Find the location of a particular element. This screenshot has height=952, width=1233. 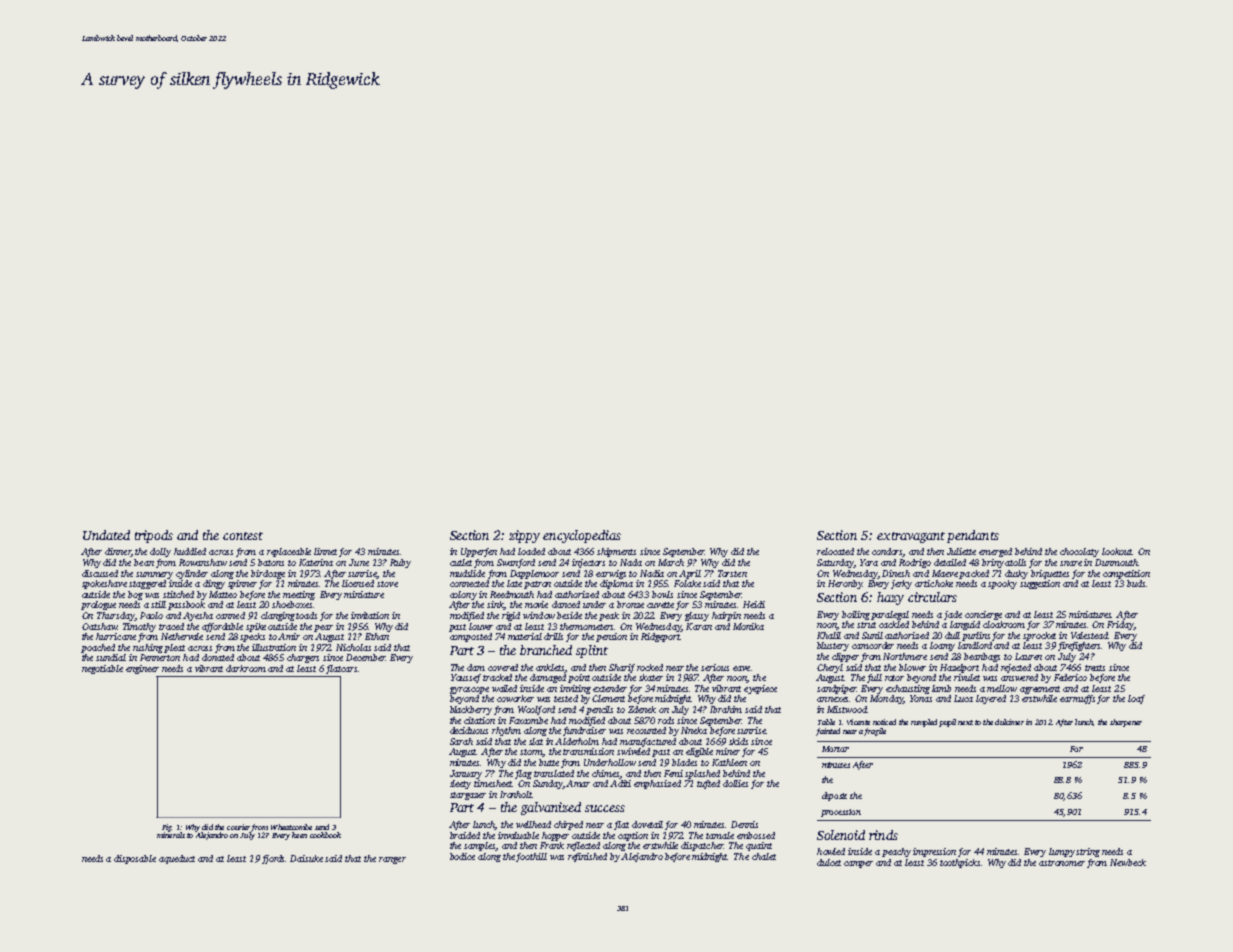

encyclopedias is located at coordinates (582, 536).
